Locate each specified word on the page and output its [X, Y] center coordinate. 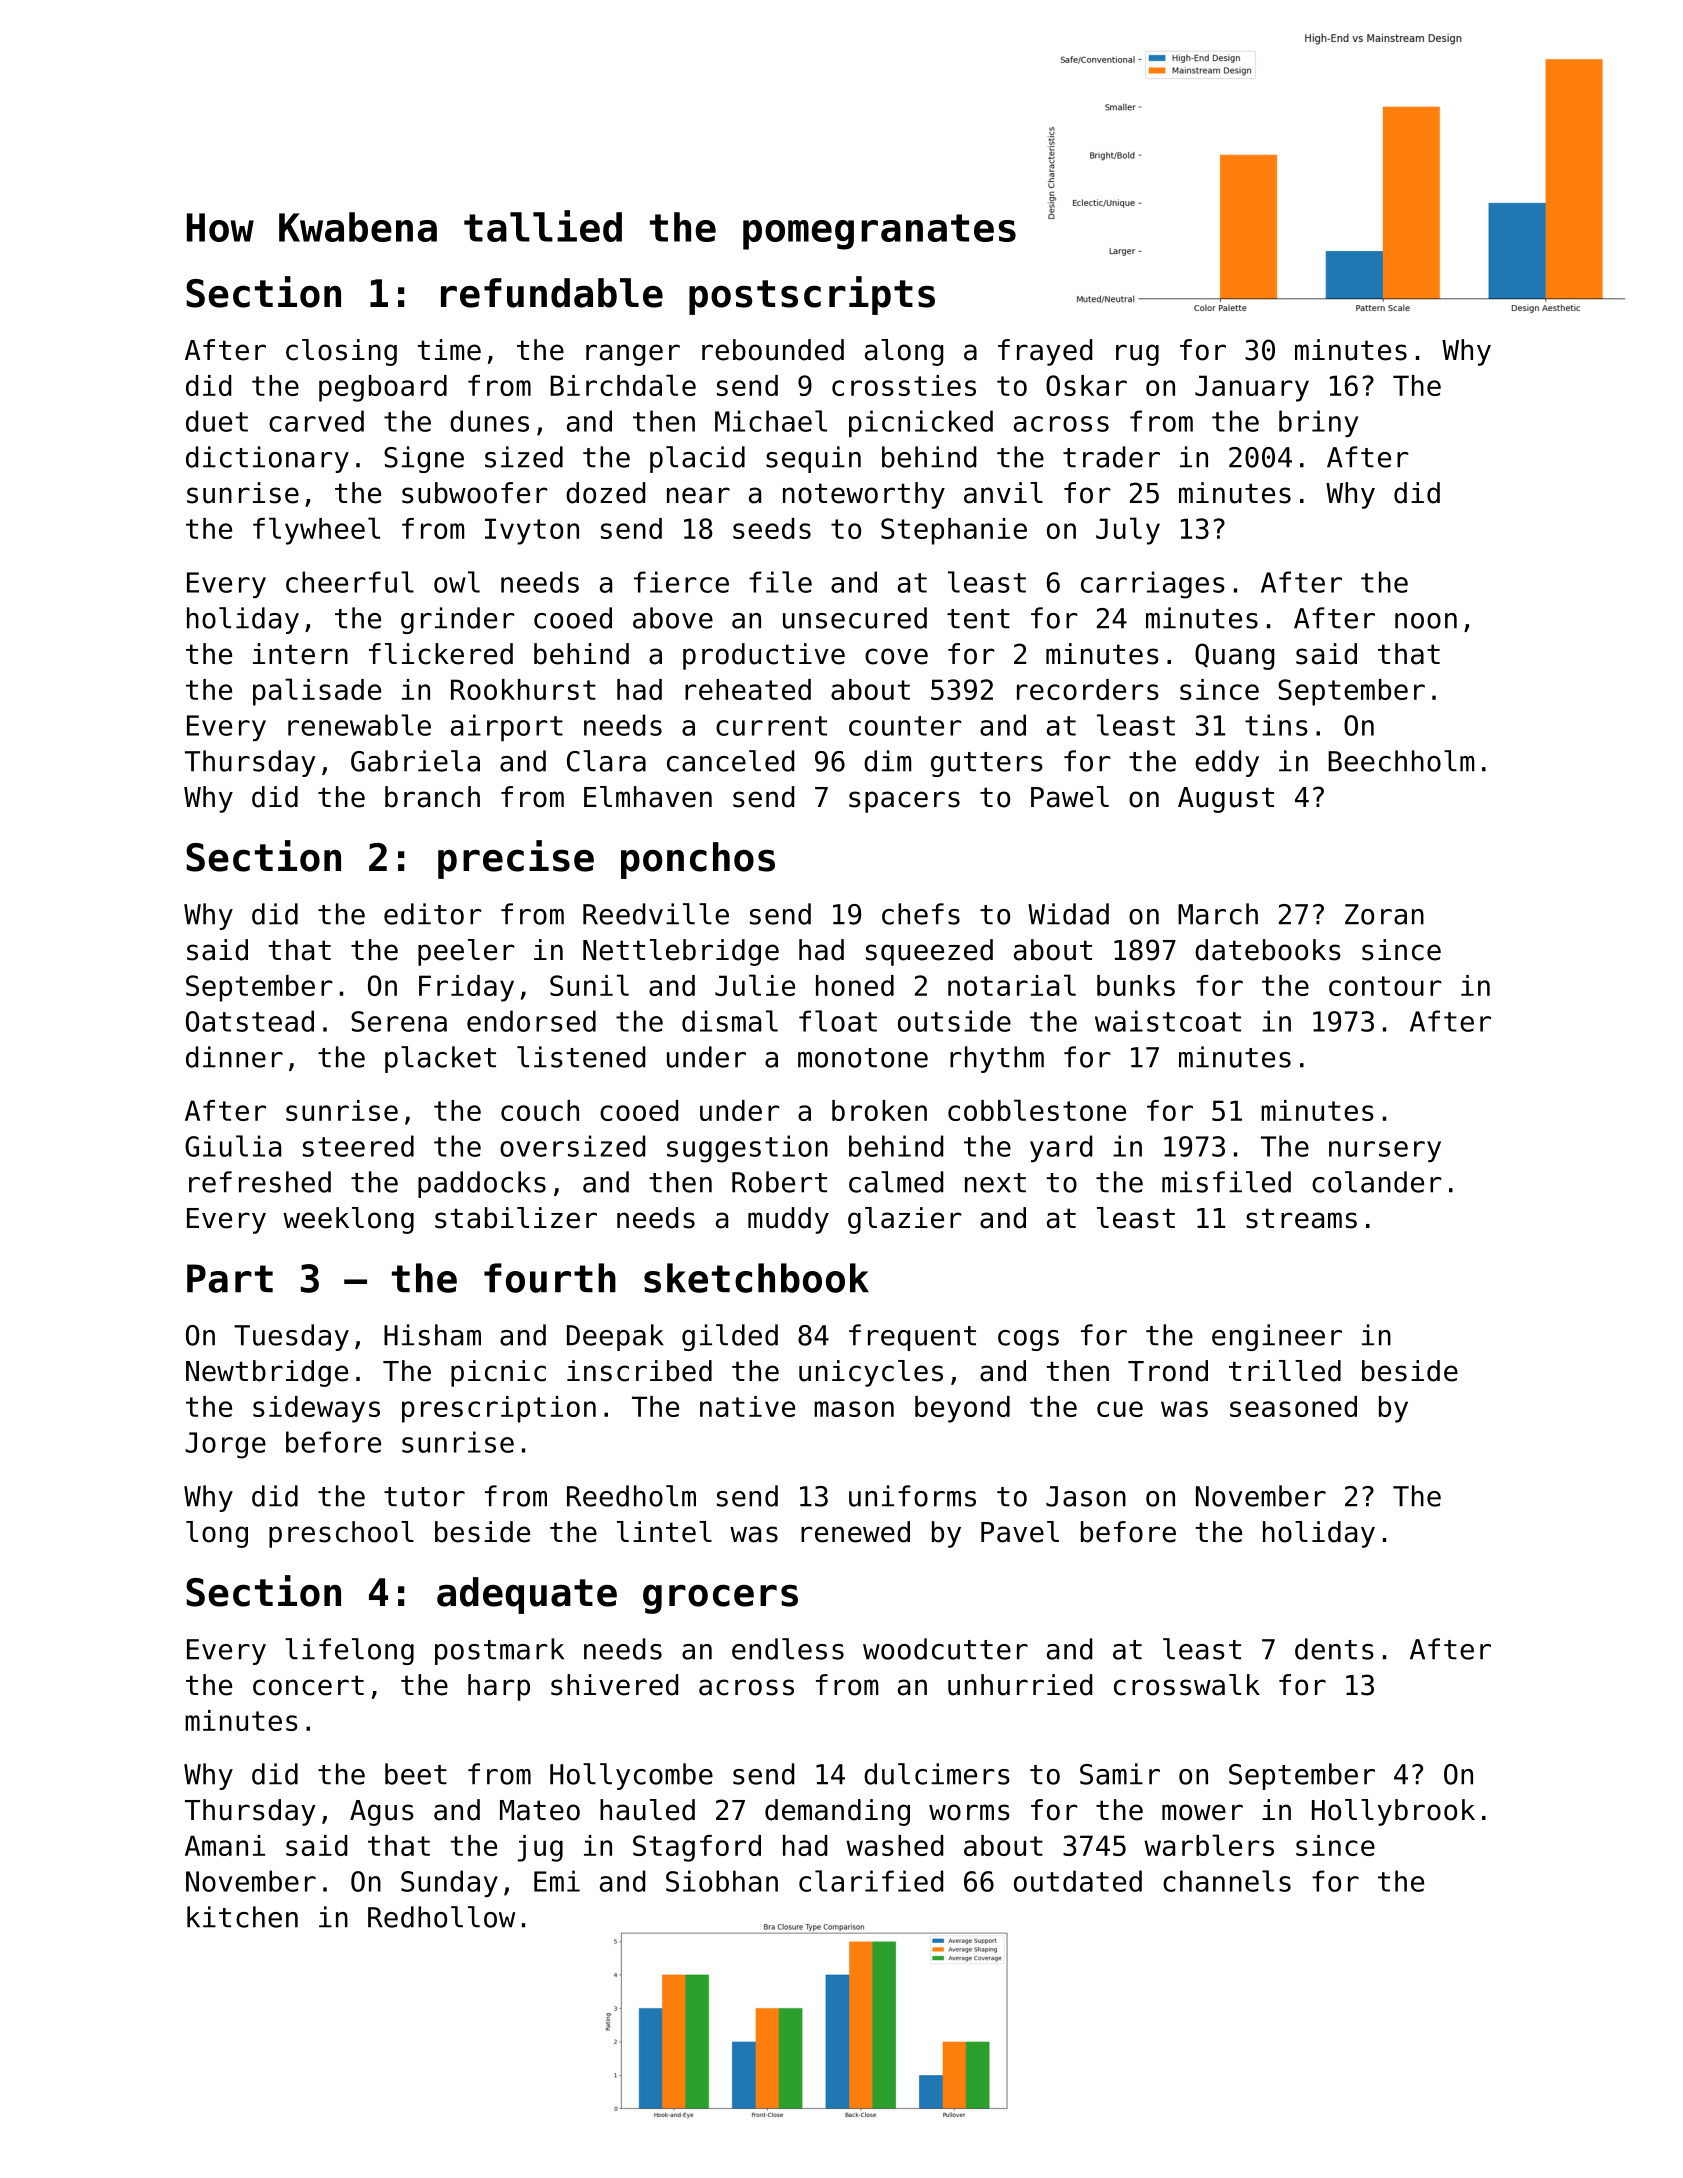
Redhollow [441, 1917]
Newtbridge [267, 1373]
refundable [552, 293]
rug [1137, 355]
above [673, 618]
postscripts [812, 295]
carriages [1153, 585]
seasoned [1293, 1406]
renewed [855, 1532]
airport [507, 727]
